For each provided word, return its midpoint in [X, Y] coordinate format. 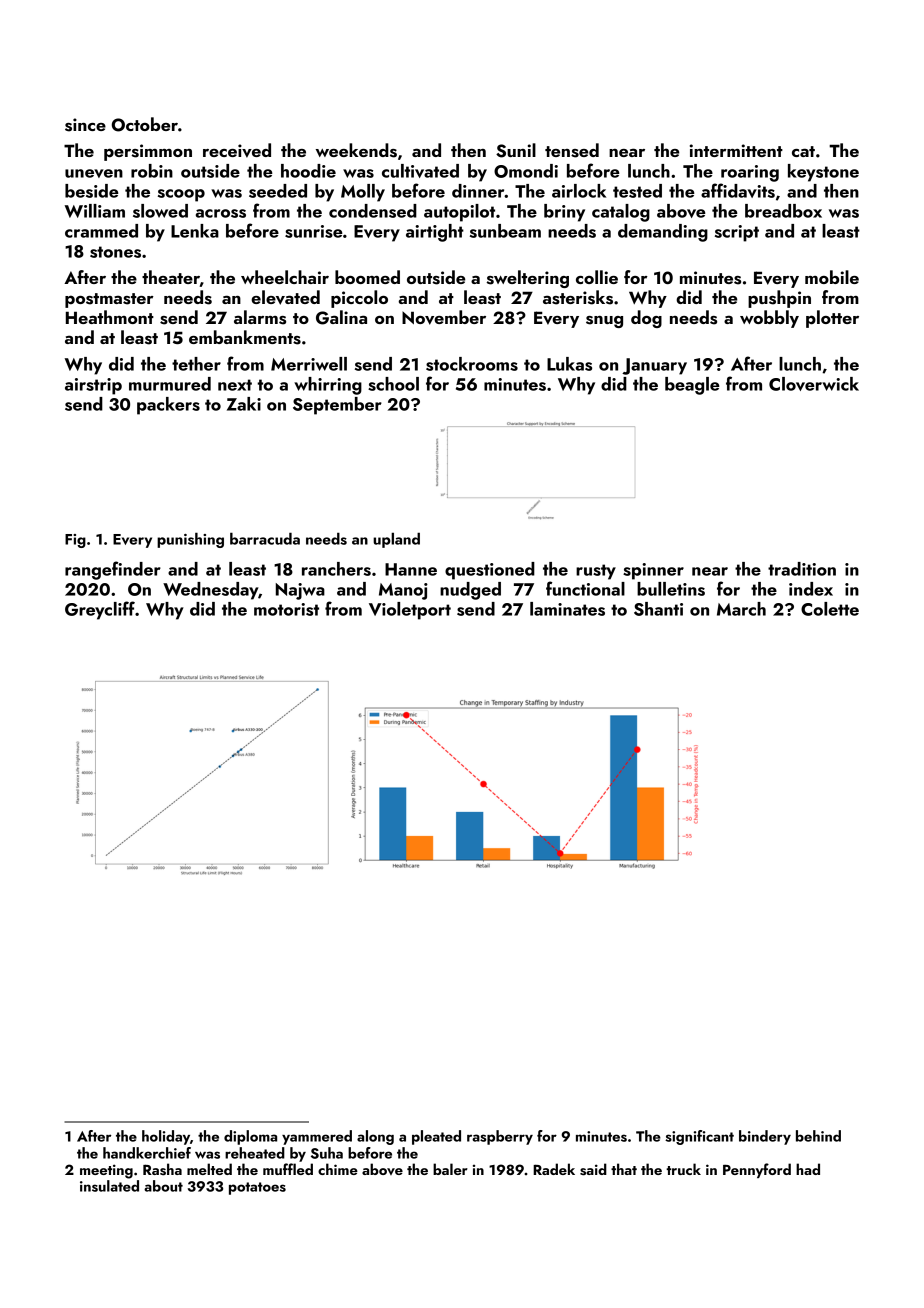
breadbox [783, 211]
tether [196, 364]
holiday [166, 1137]
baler [450, 1169]
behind [818, 1136]
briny [564, 213]
